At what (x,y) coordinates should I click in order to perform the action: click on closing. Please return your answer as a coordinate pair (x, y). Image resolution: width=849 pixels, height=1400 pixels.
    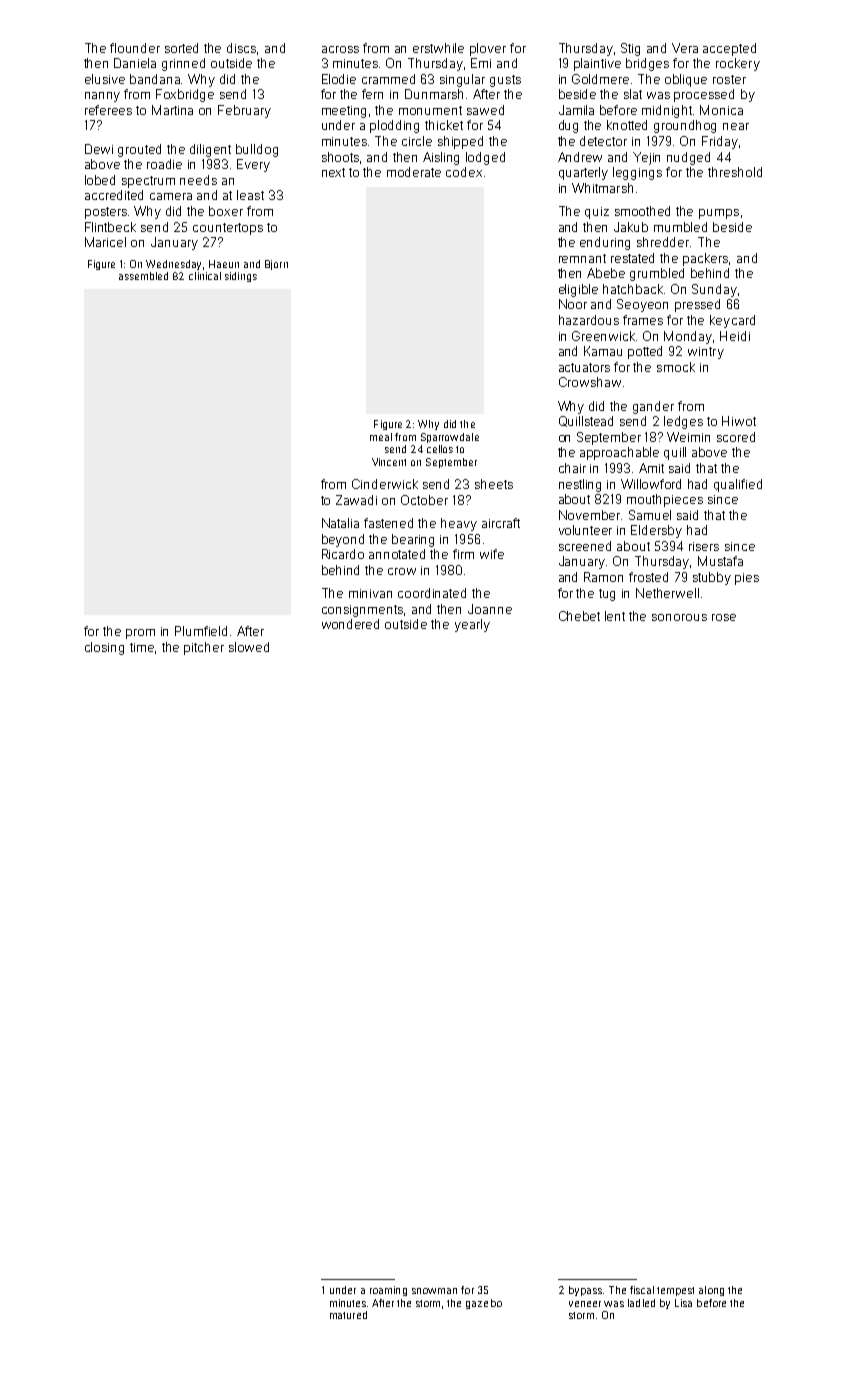
    Looking at the image, I should click on (104, 648).
